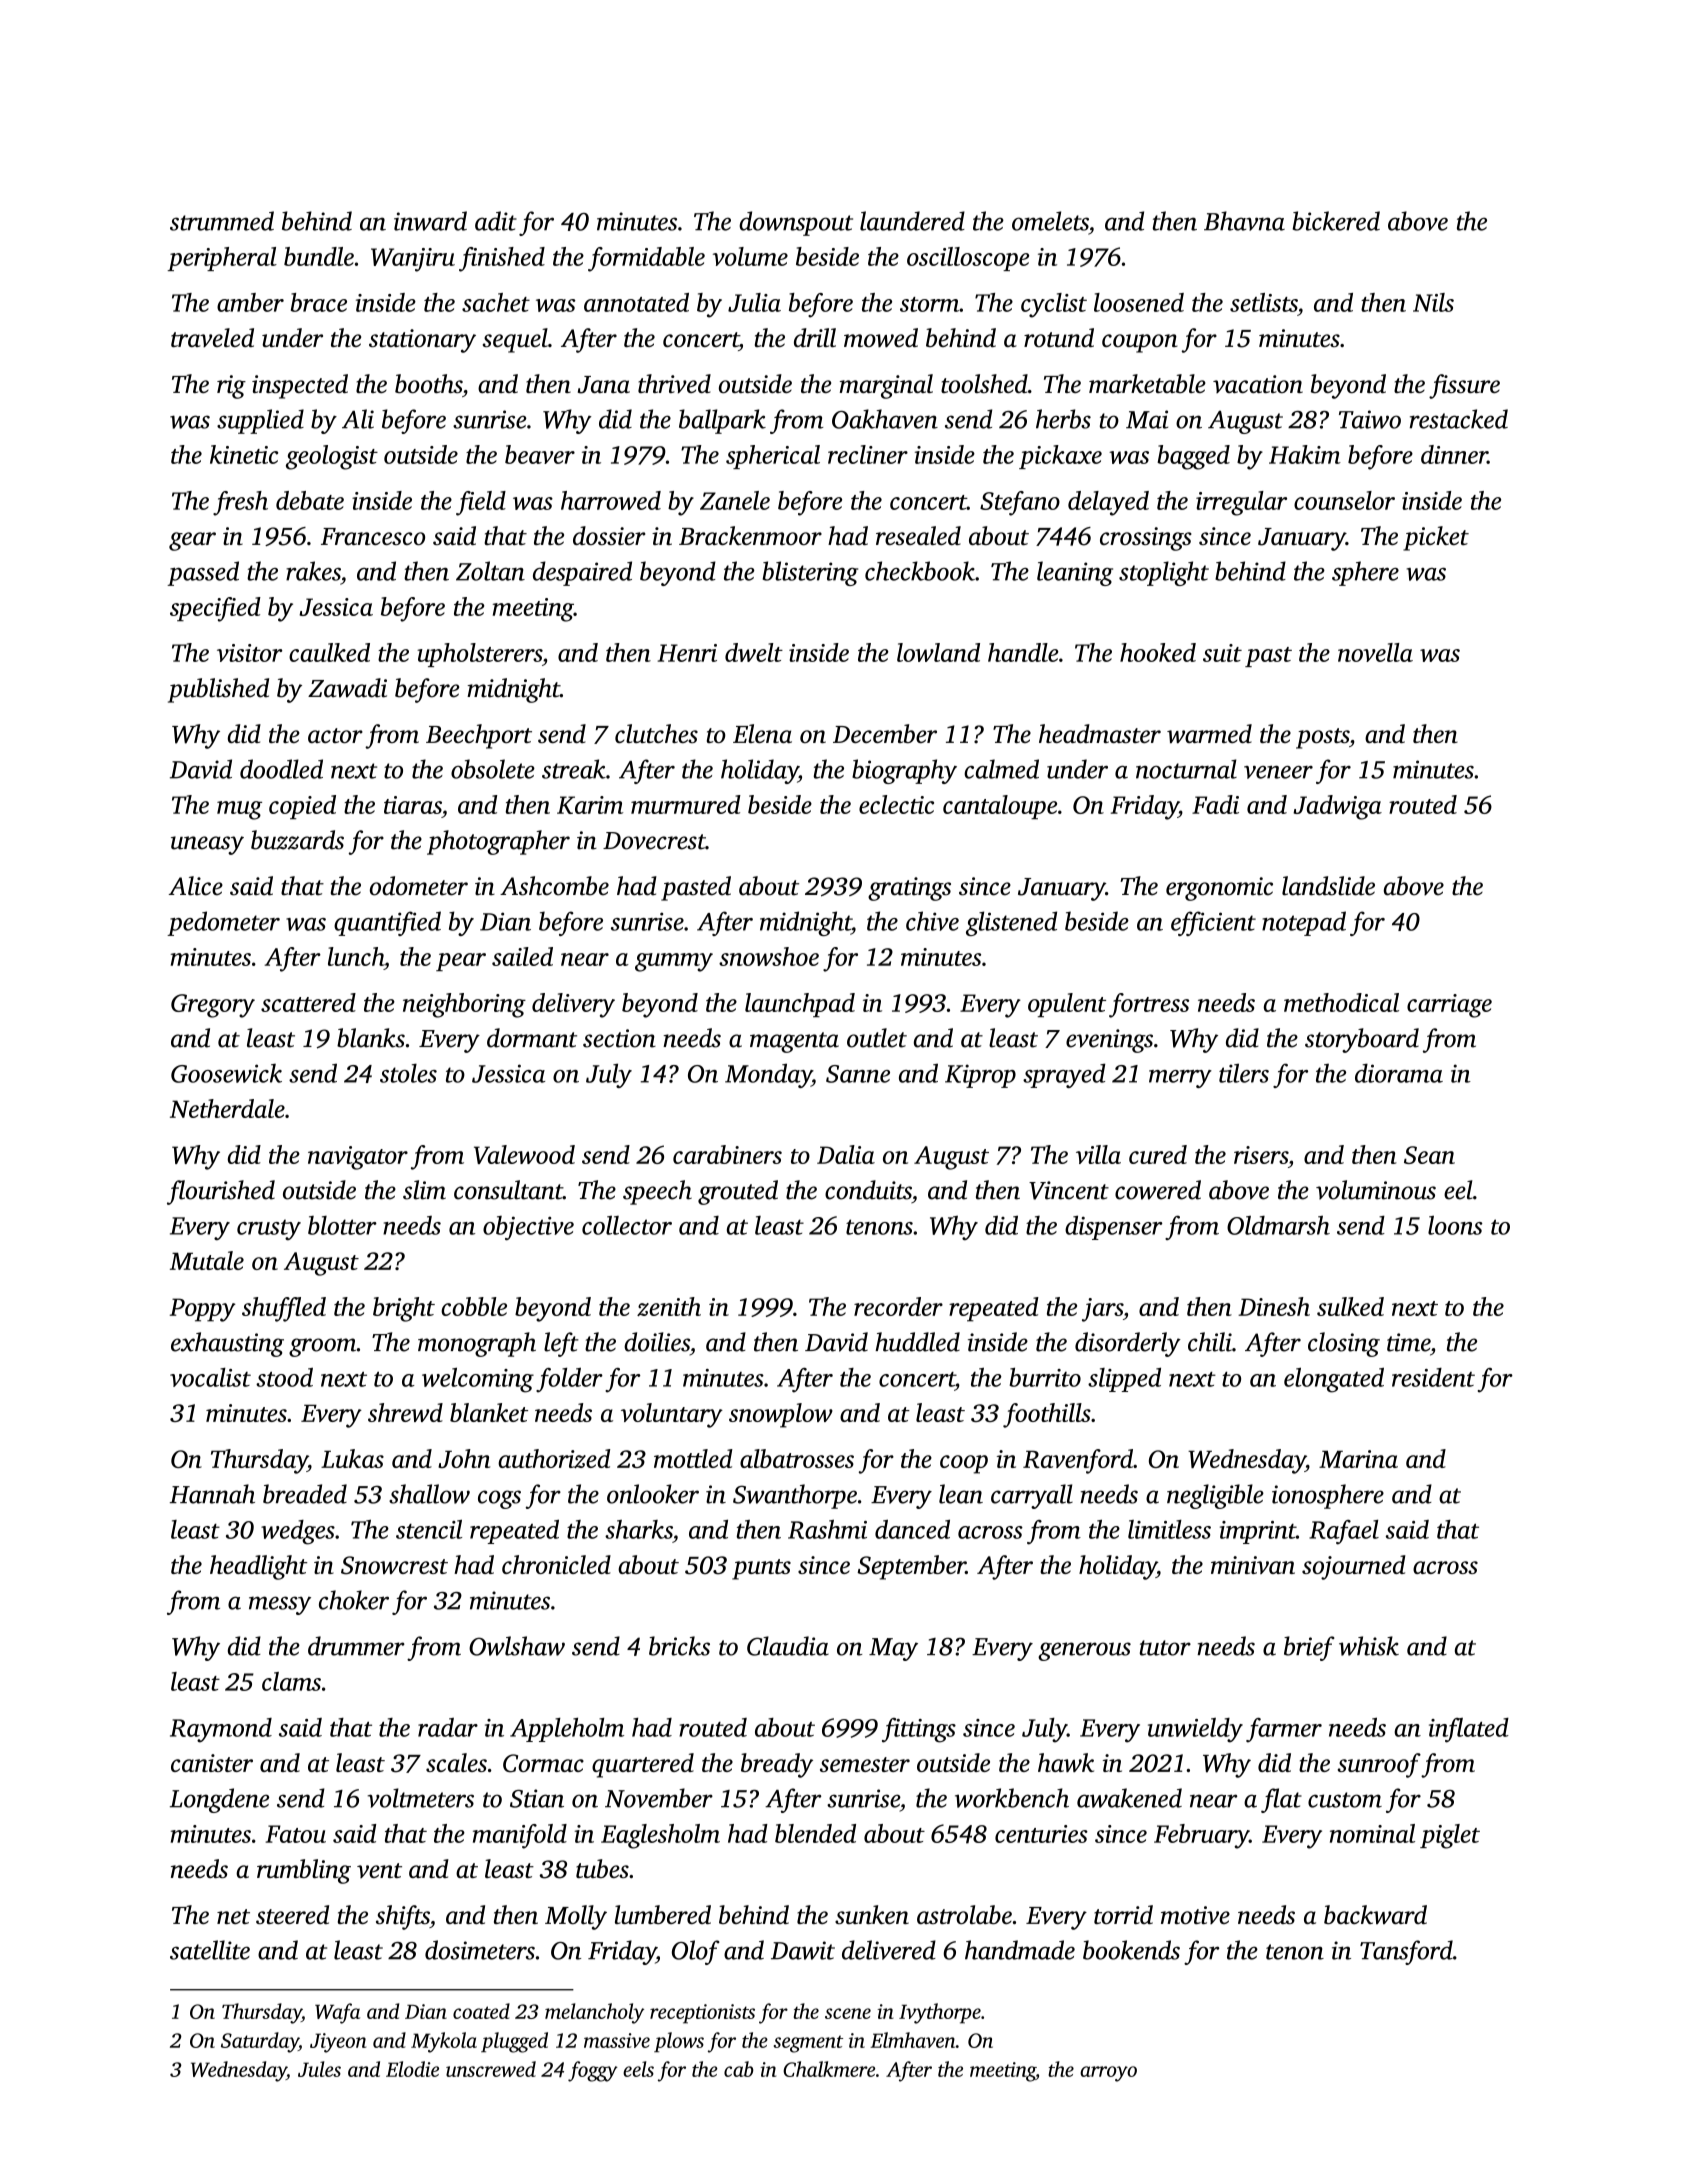  I want to click on risers, so click(1261, 1155).
